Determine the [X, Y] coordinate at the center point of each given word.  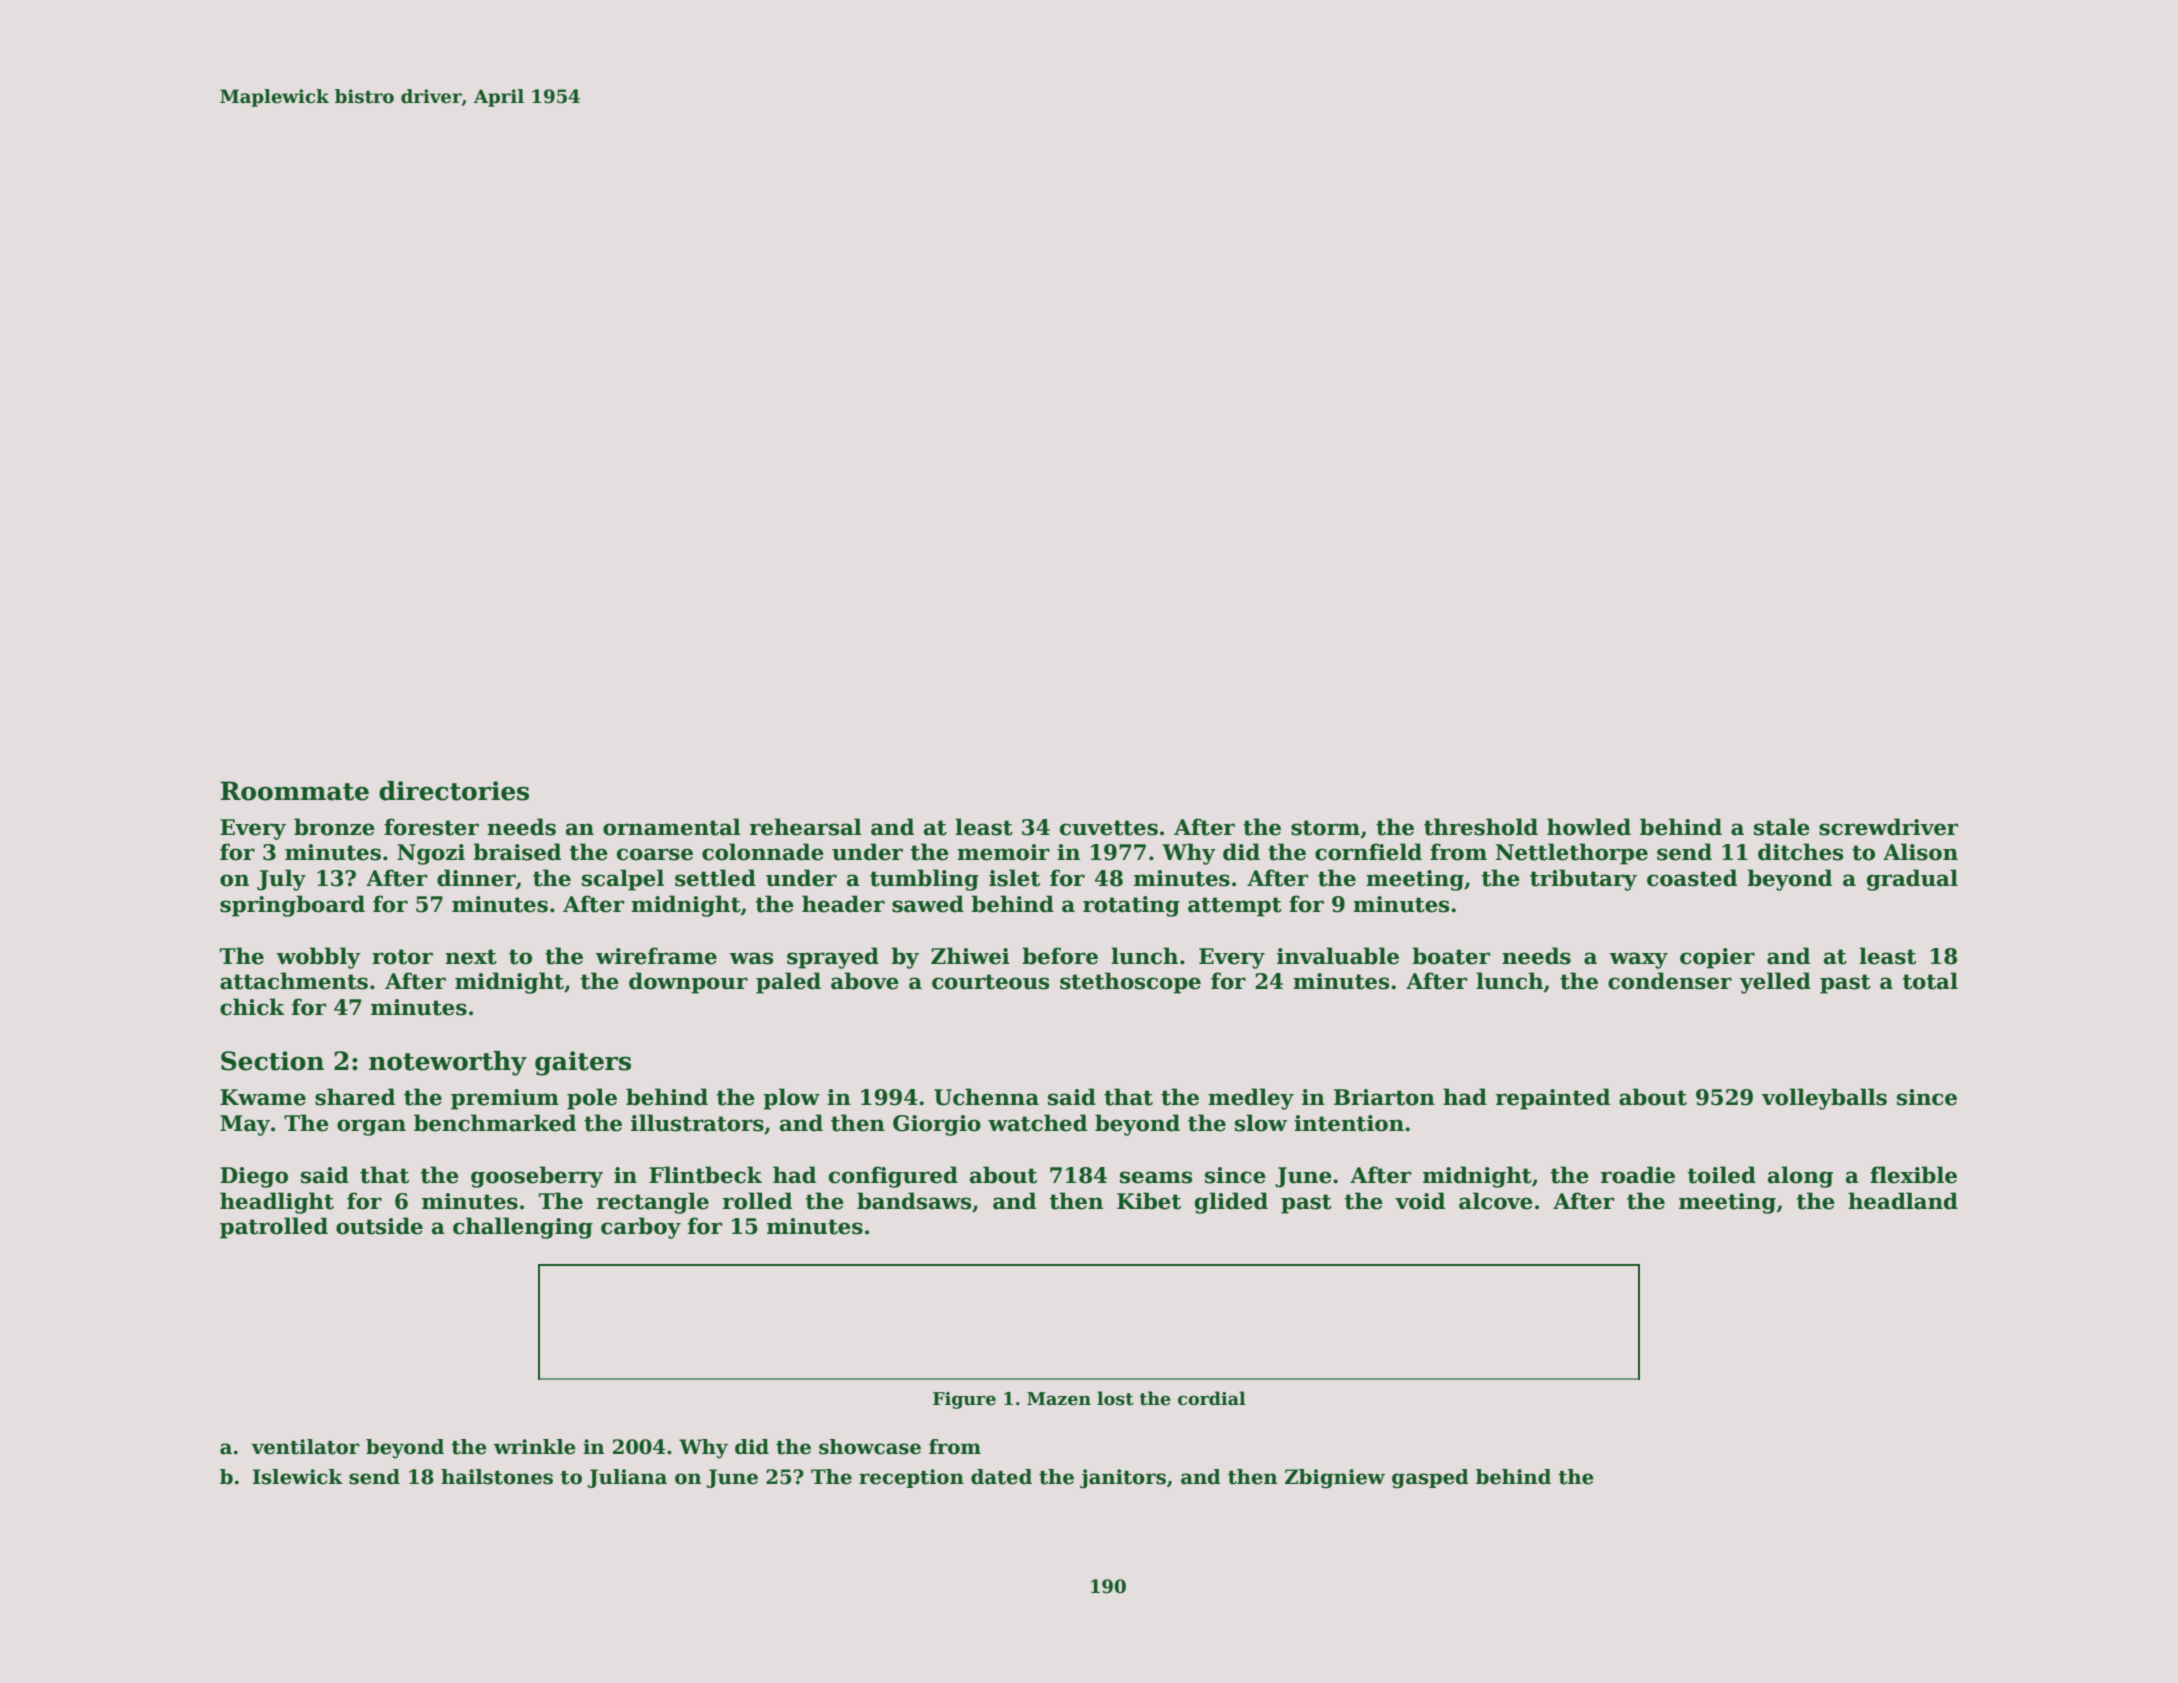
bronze [334, 827]
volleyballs [1824, 1099]
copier [1717, 958]
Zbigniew [1335, 1479]
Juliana [627, 1478]
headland [1903, 1201]
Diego [254, 1177]
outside [379, 1226]
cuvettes [1109, 828]
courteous [990, 982]
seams [1156, 1177]
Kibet [1149, 1201]
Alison [1920, 852]
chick [252, 1007]
